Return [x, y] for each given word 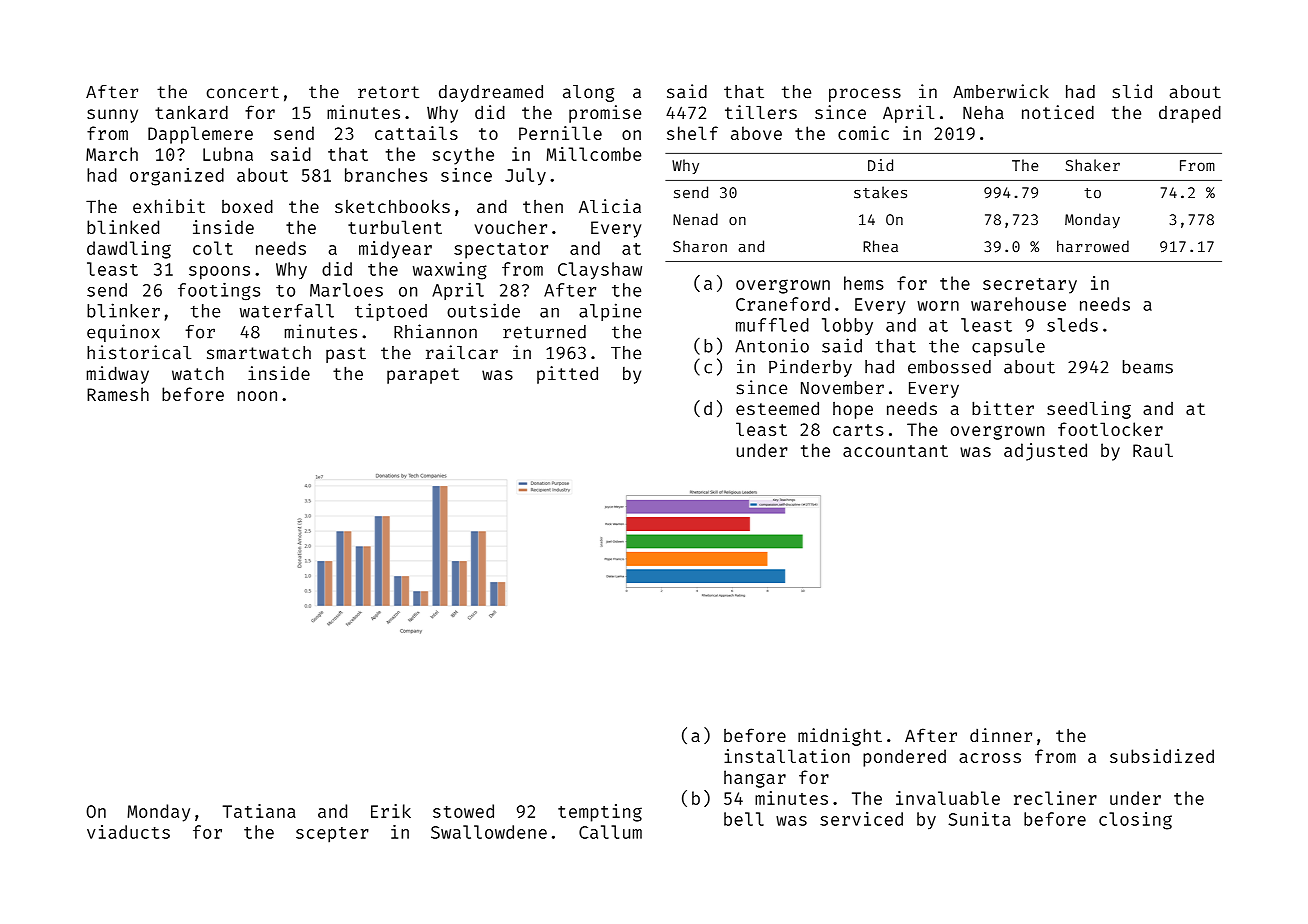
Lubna [228, 154]
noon [257, 396]
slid [1132, 91]
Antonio [772, 345]
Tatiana [259, 811]
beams [1148, 367]
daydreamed [491, 93]
